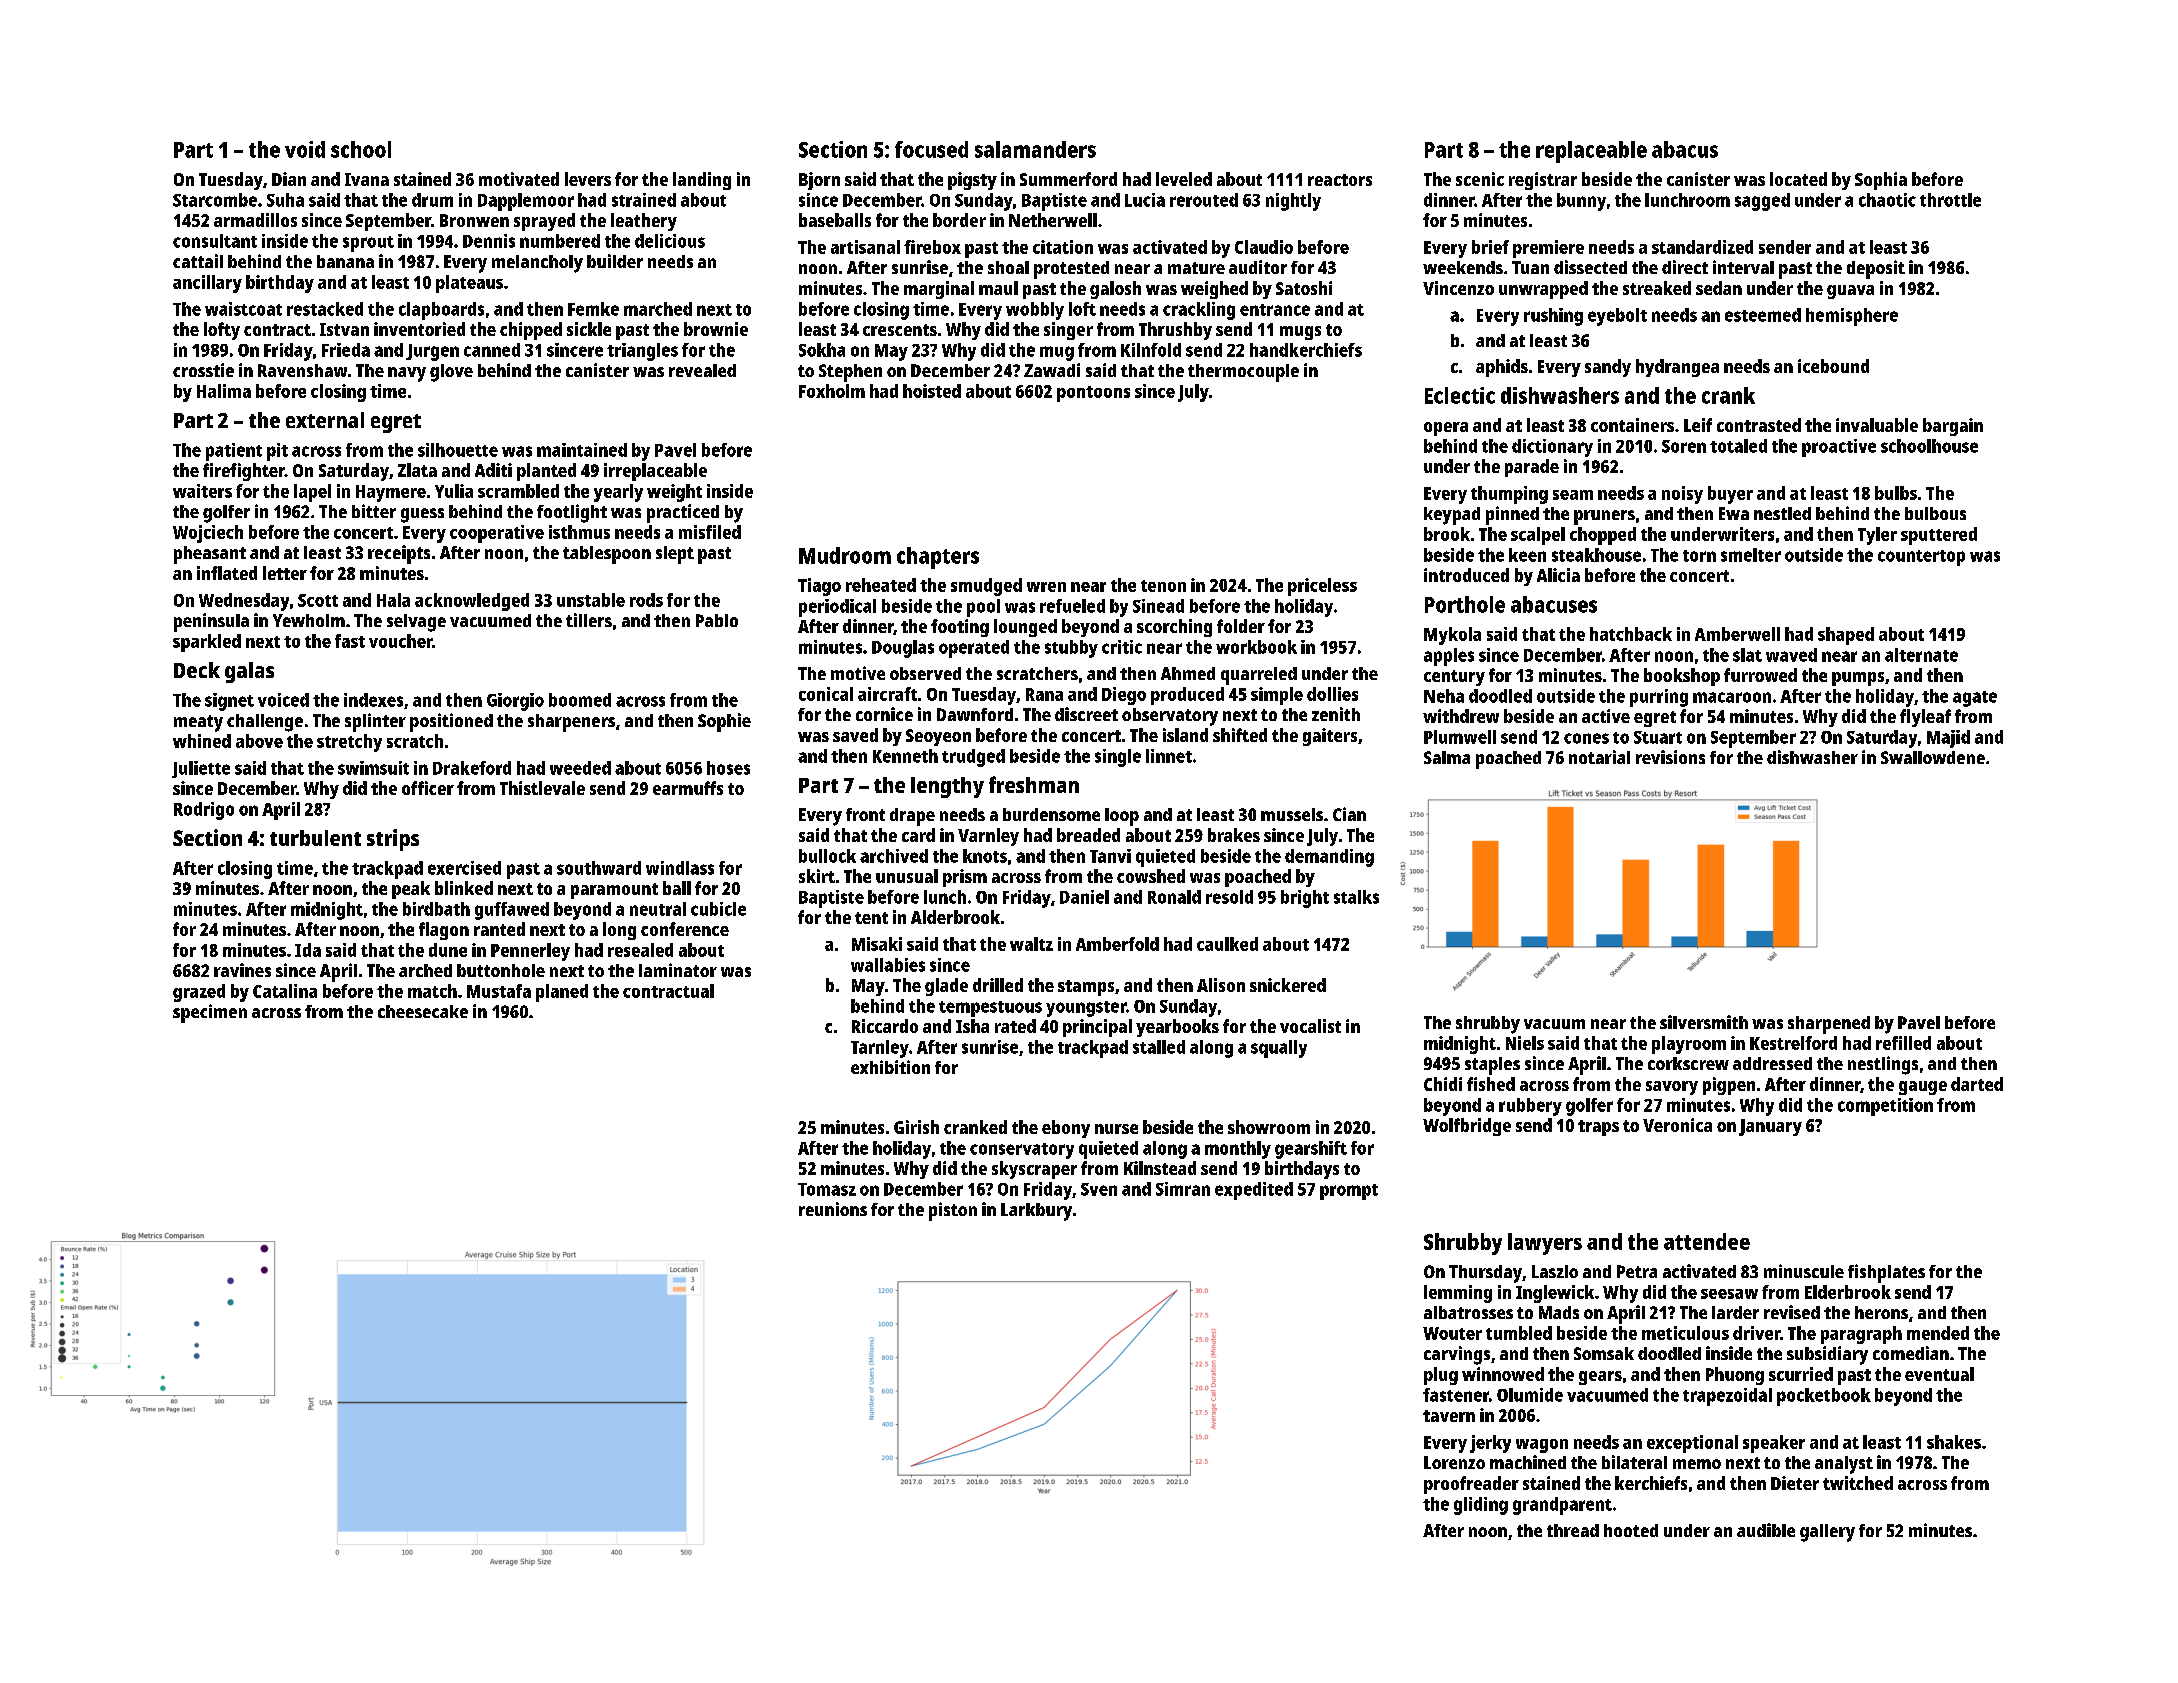 Image resolution: width=2178 pixels, height=1683 pixels. I want to click on southward, so click(599, 868).
